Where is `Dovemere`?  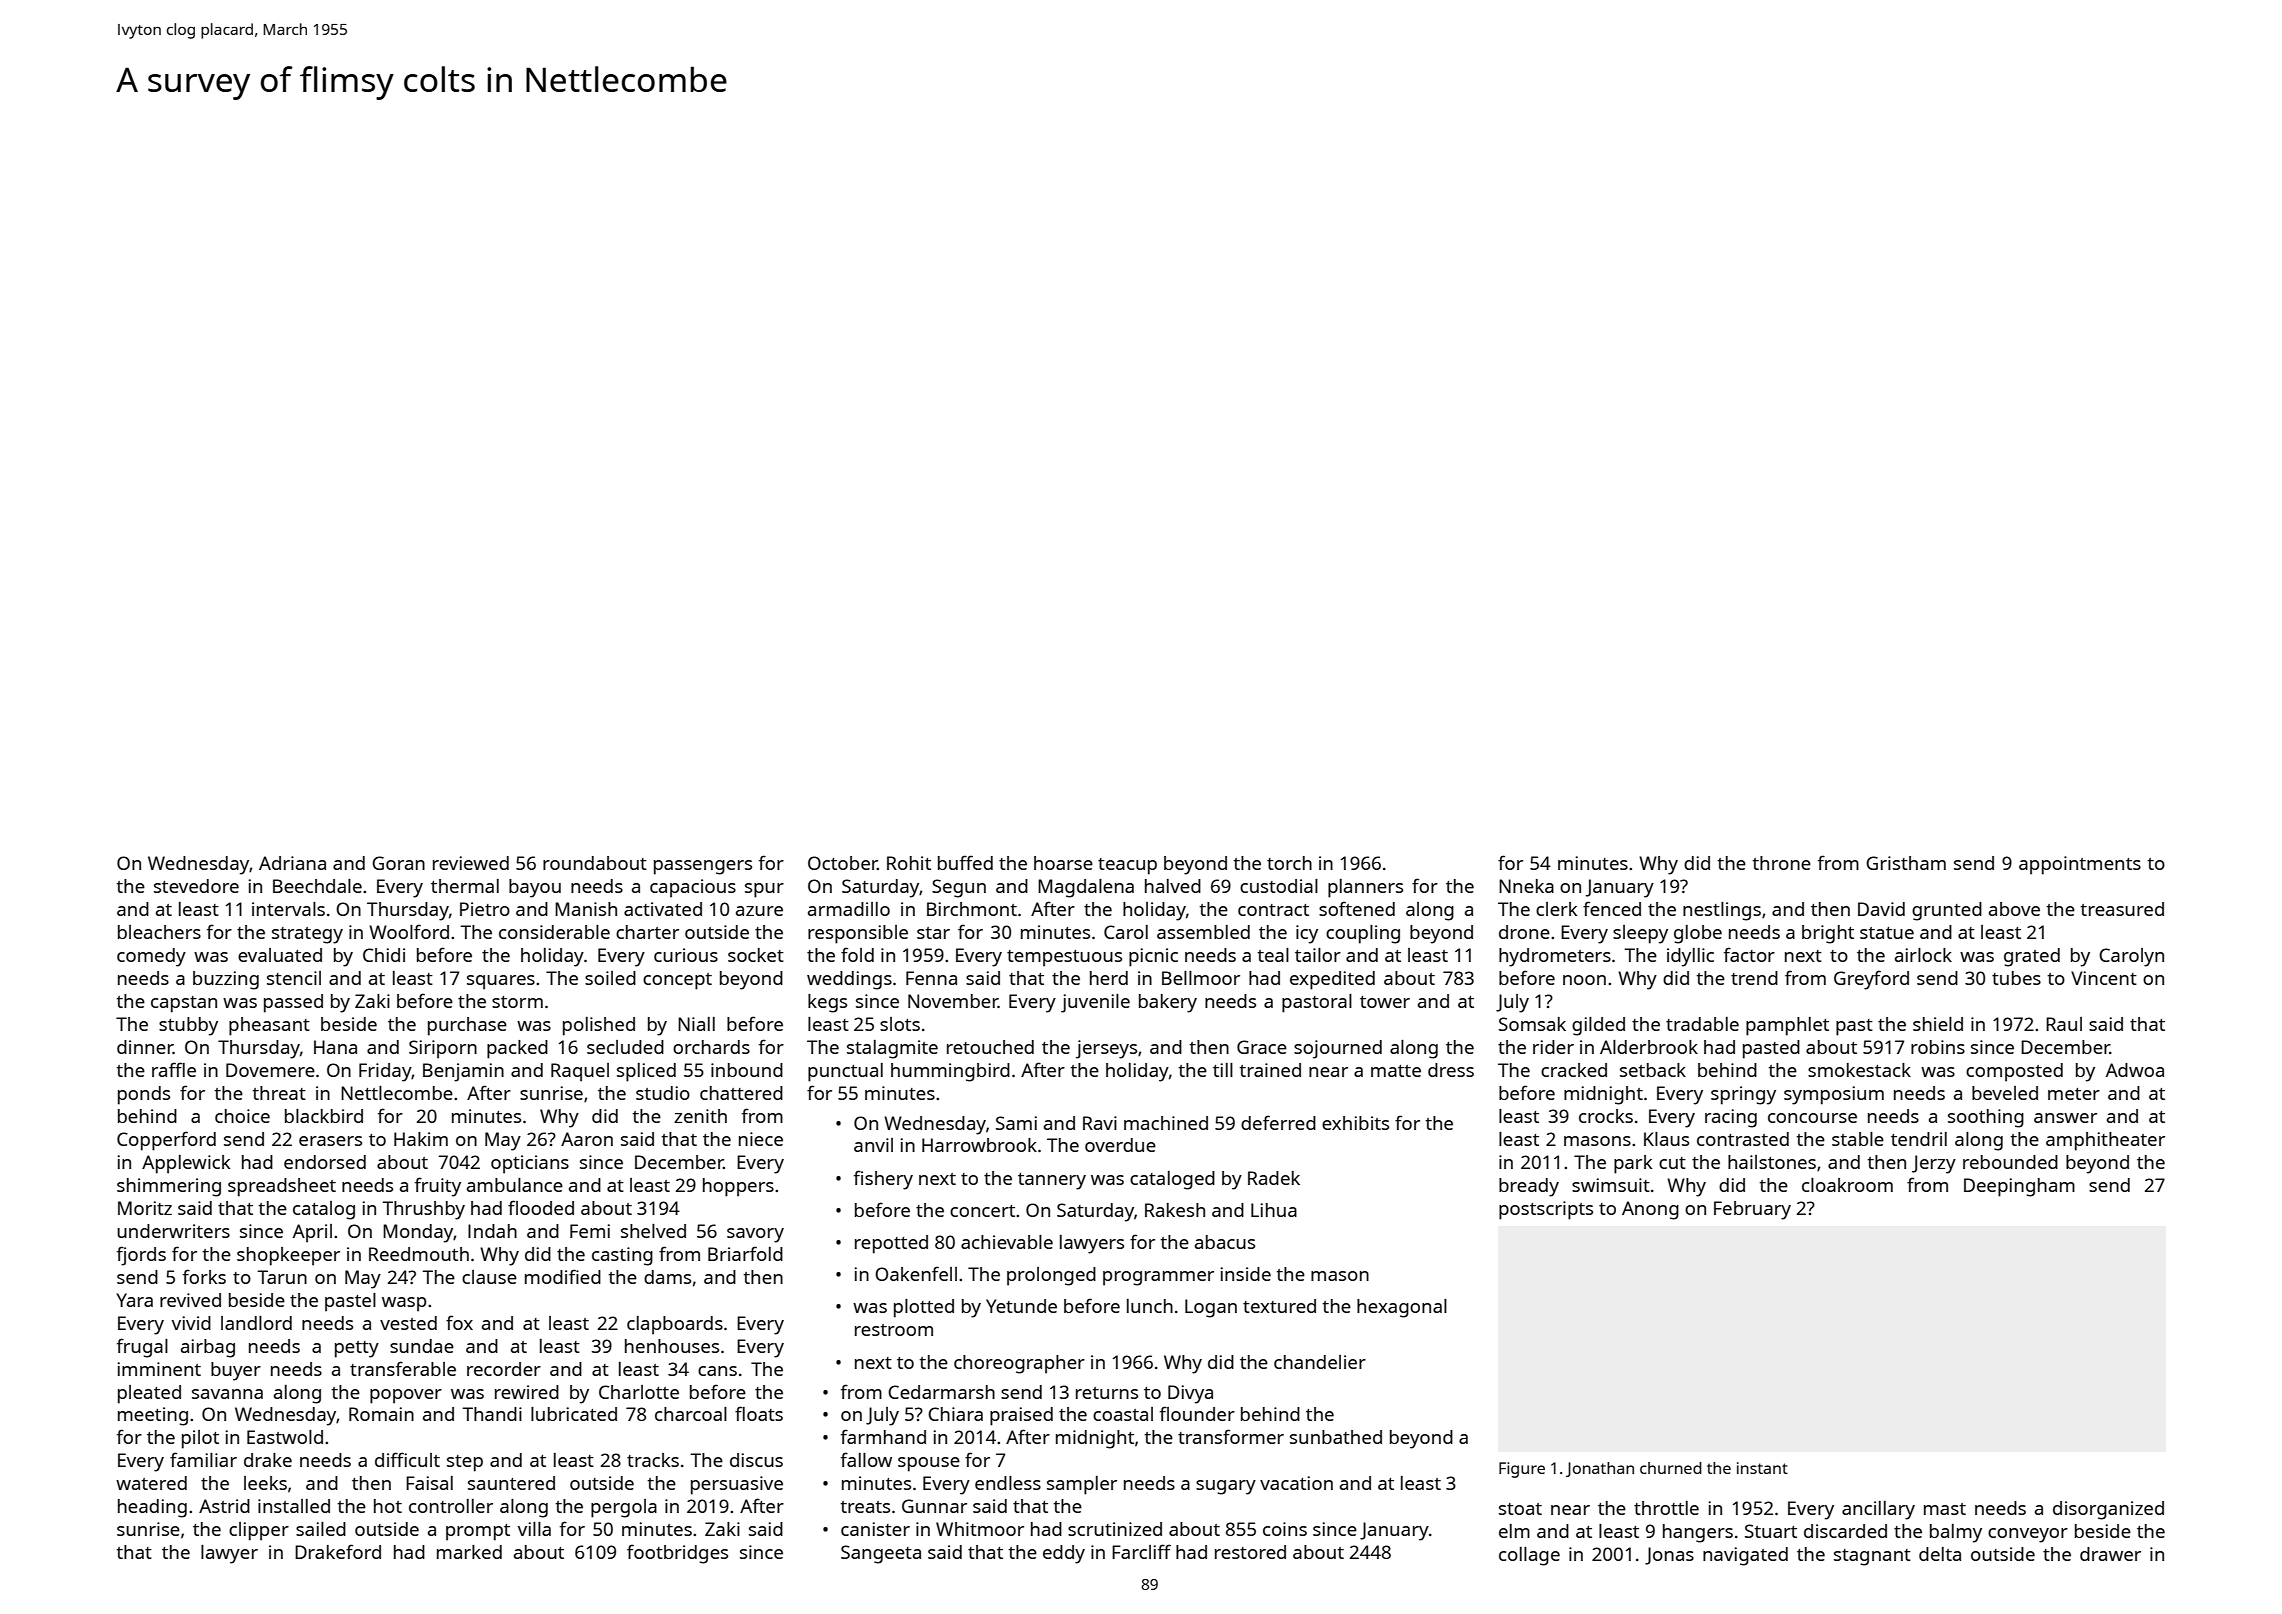 Dovemere is located at coordinates (270, 1070).
